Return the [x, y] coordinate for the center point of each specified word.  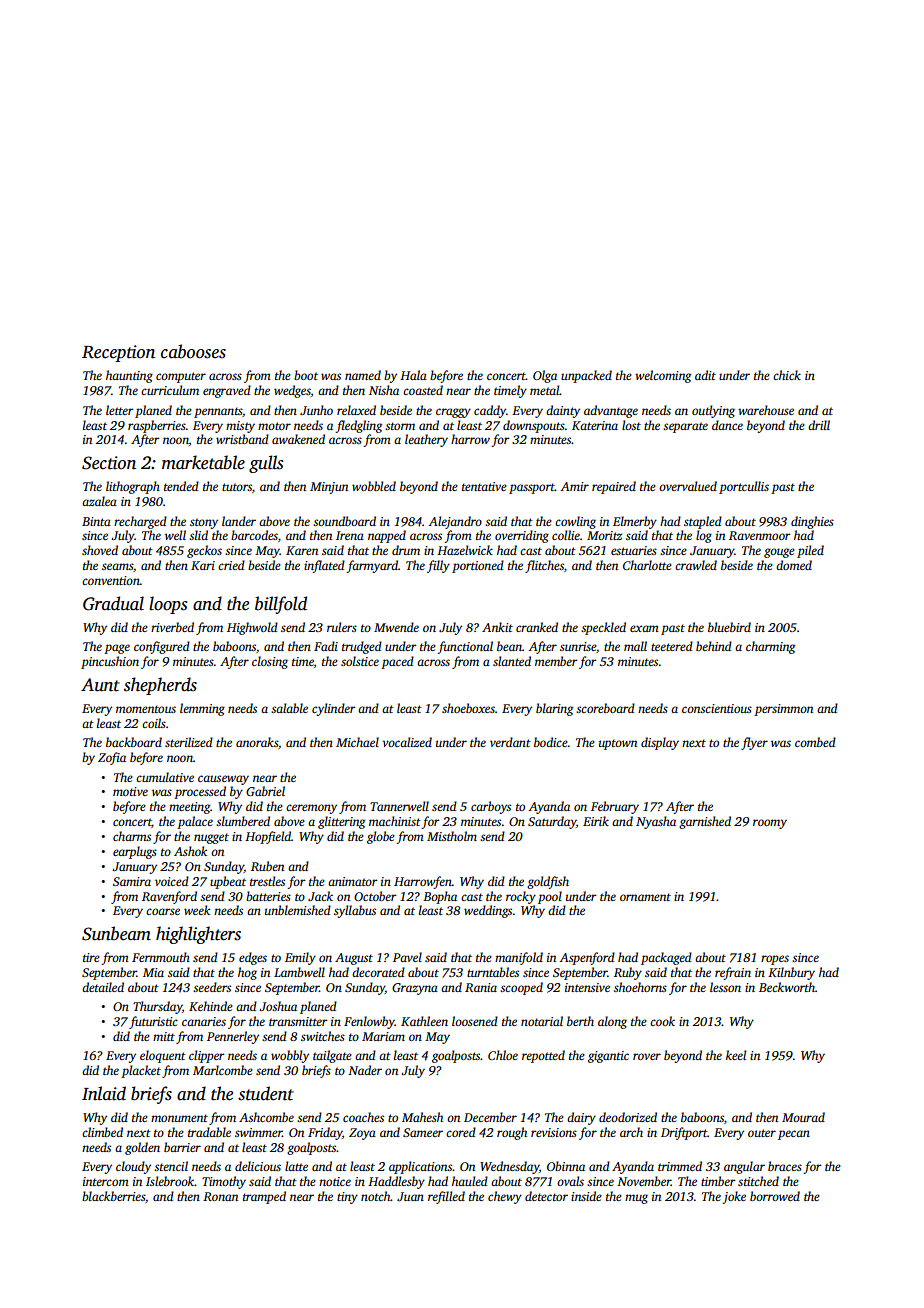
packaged [666, 958]
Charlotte [647, 565]
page [117, 649]
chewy [505, 1197]
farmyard [372, 566]
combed [815, 742]
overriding [522, 536]
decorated [378, 972]
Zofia [112, 758]
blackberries [113, 1196]
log [704, 536]
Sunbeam [116, 933]
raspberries [157, 426]
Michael [357, 742]
